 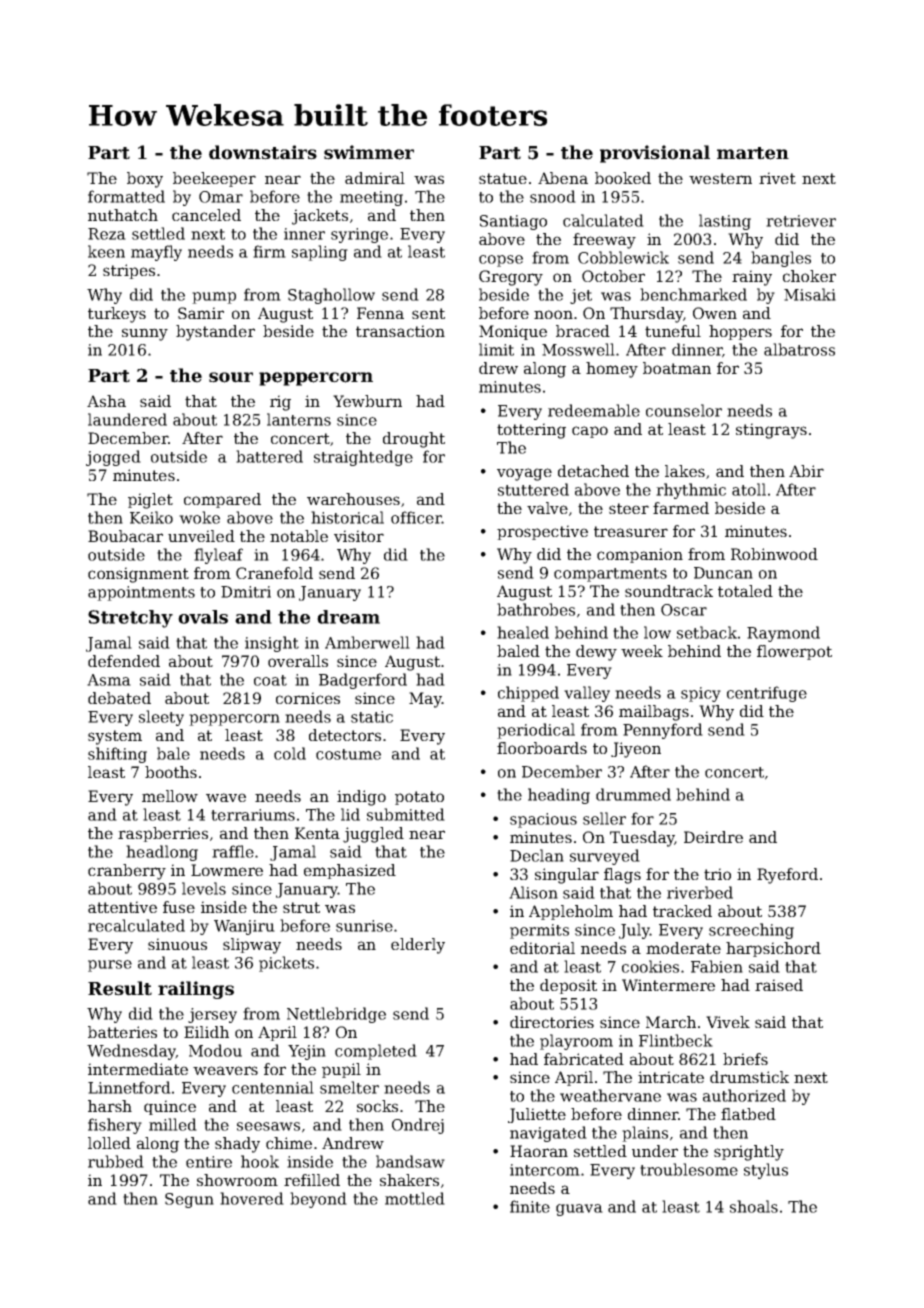 I want to click on guava, so click(x=579, y=1210).
